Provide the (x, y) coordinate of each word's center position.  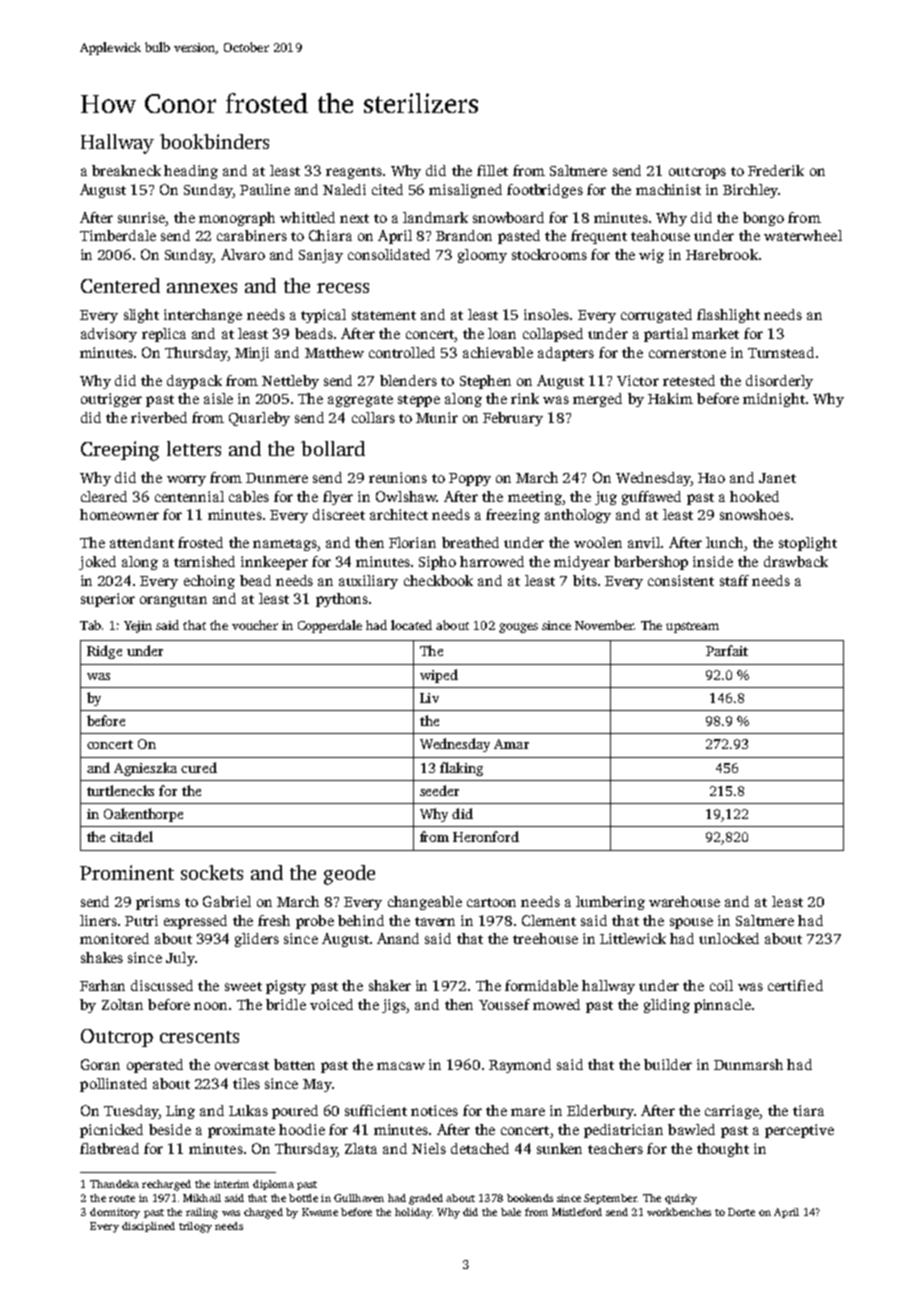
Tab (90, 625)
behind (361, 920)
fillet (492, 170)
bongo (763, 219)
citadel (131, 836)
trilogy (195, 1227)
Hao (711, 478)
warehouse (684, 901)
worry (186, 480)
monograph (237, 219)
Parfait (727, 650)
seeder (439, 790)
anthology (578, 516)
